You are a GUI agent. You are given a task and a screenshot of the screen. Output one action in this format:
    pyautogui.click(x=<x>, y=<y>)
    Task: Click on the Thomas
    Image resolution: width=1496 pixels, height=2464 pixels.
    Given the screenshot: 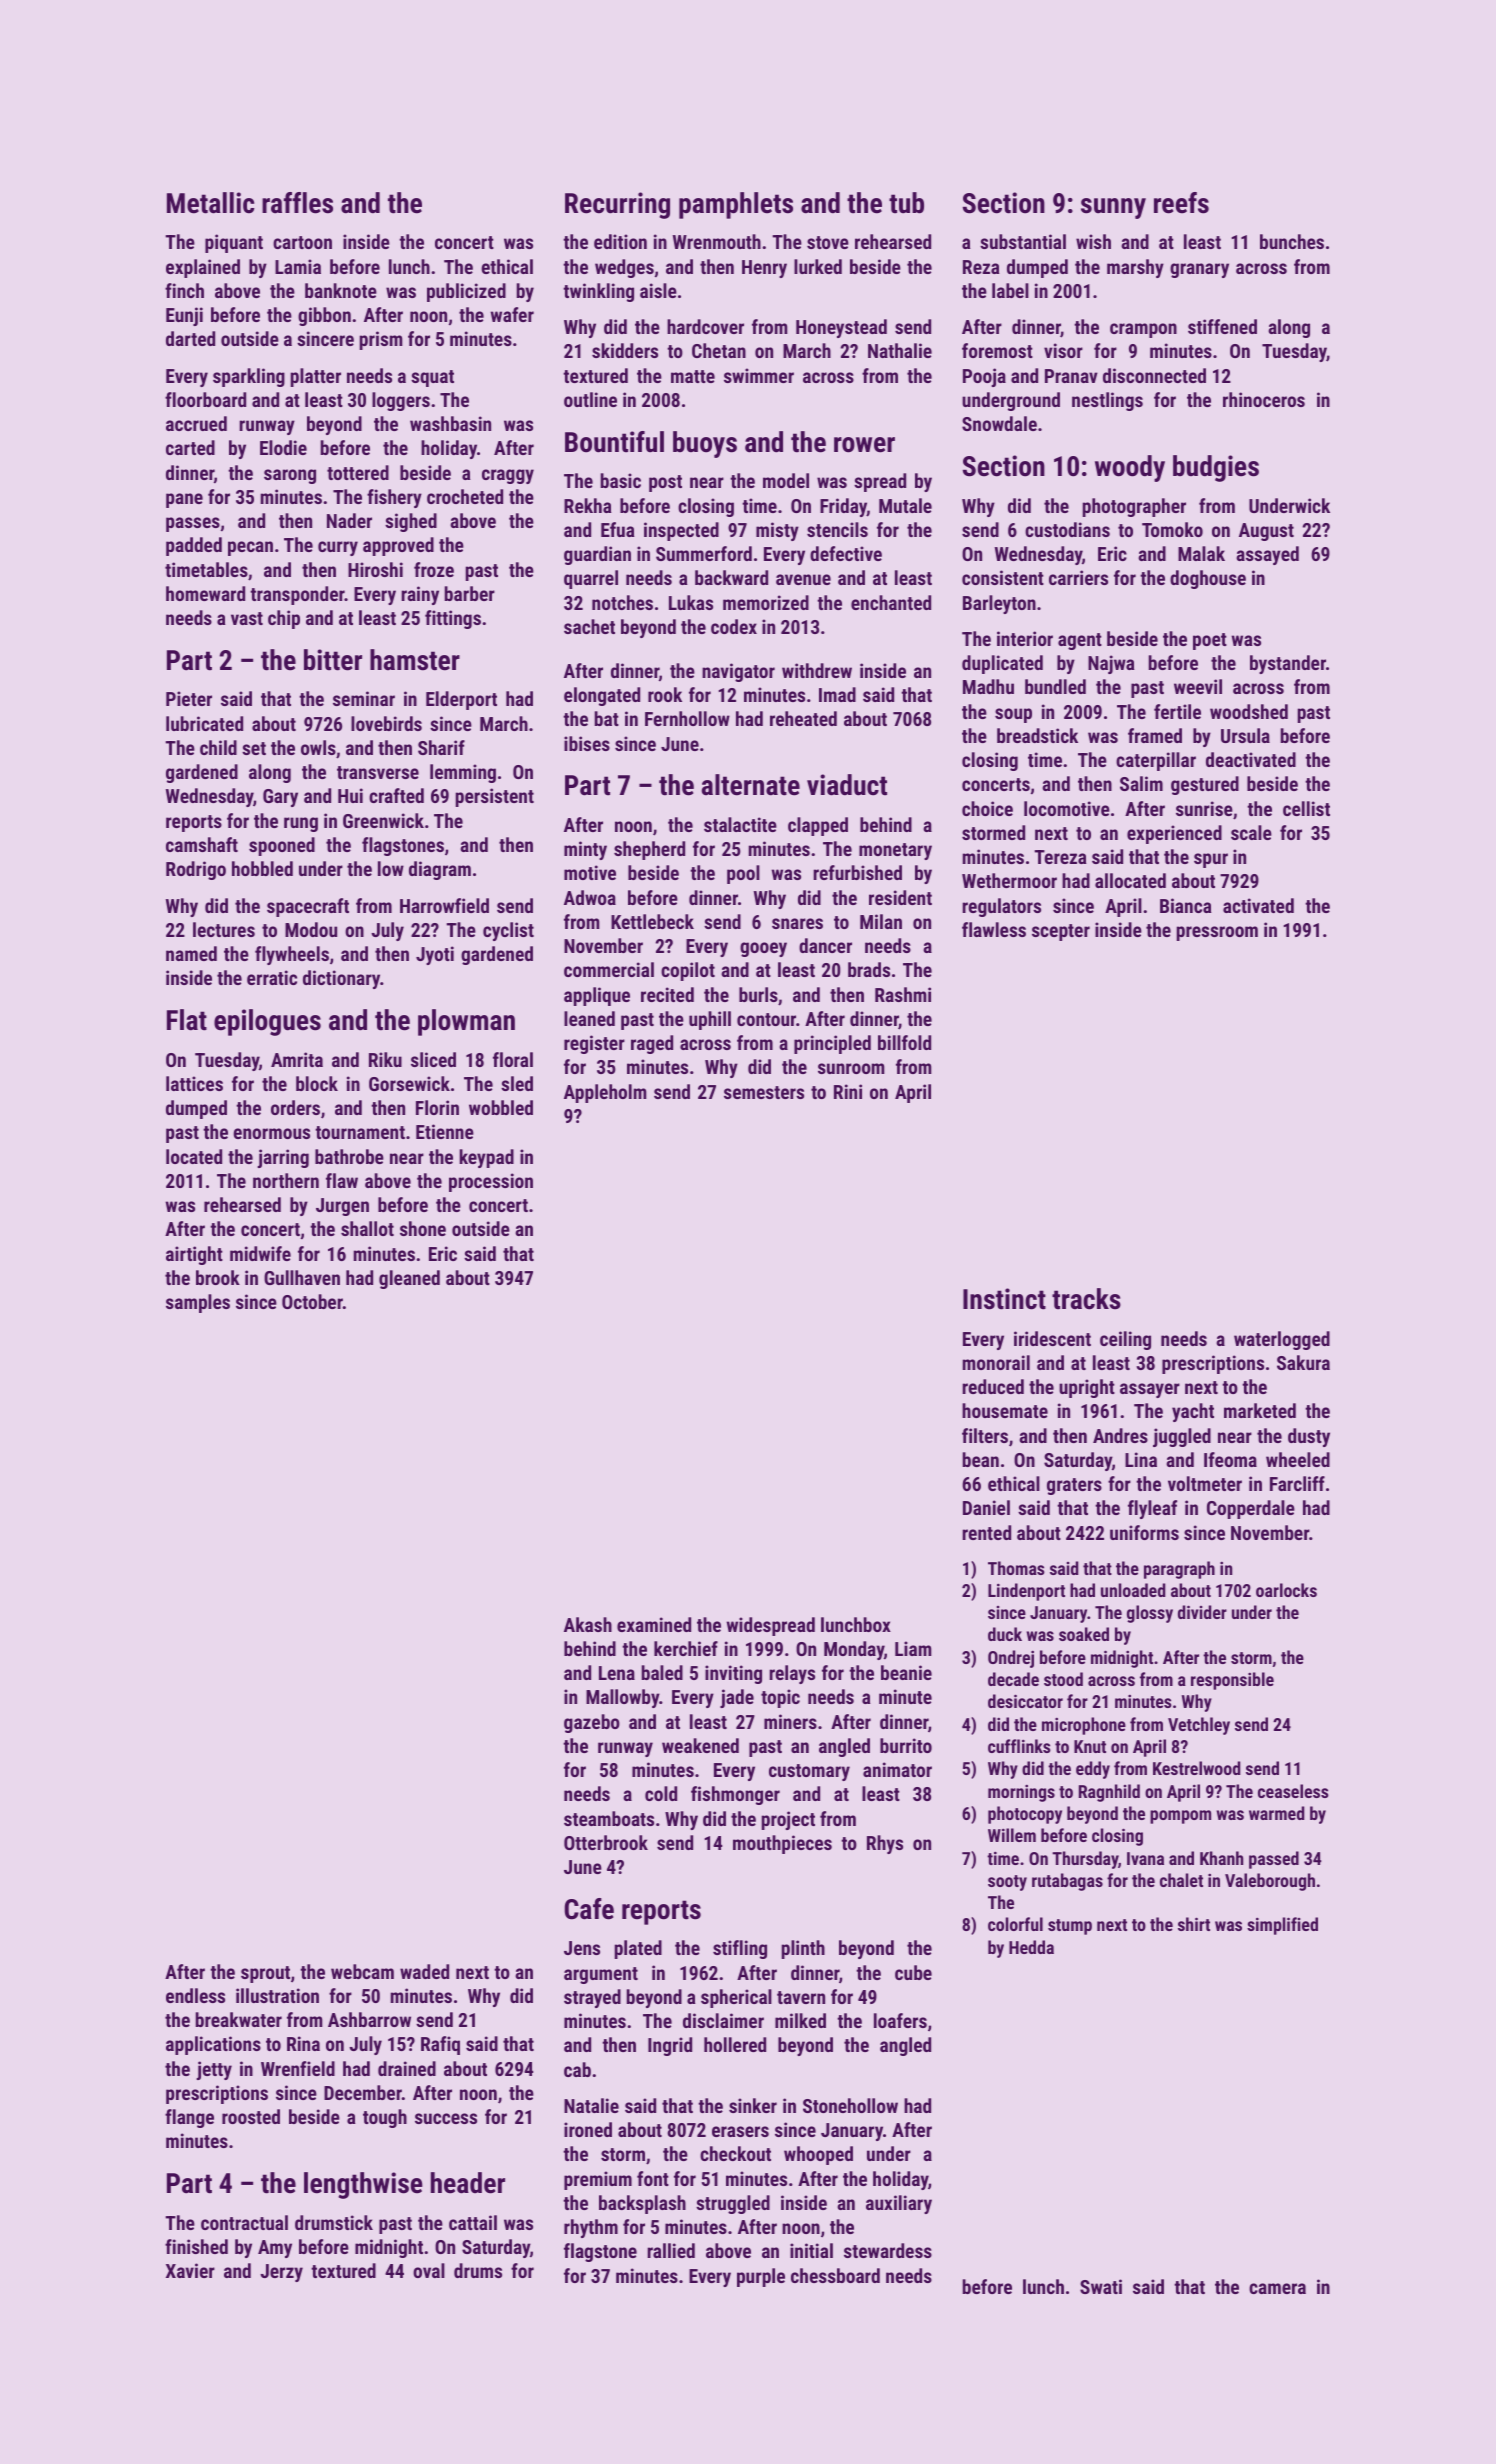 What is the action you would take?
    pyautogui.click(x=1016, y=1568)
